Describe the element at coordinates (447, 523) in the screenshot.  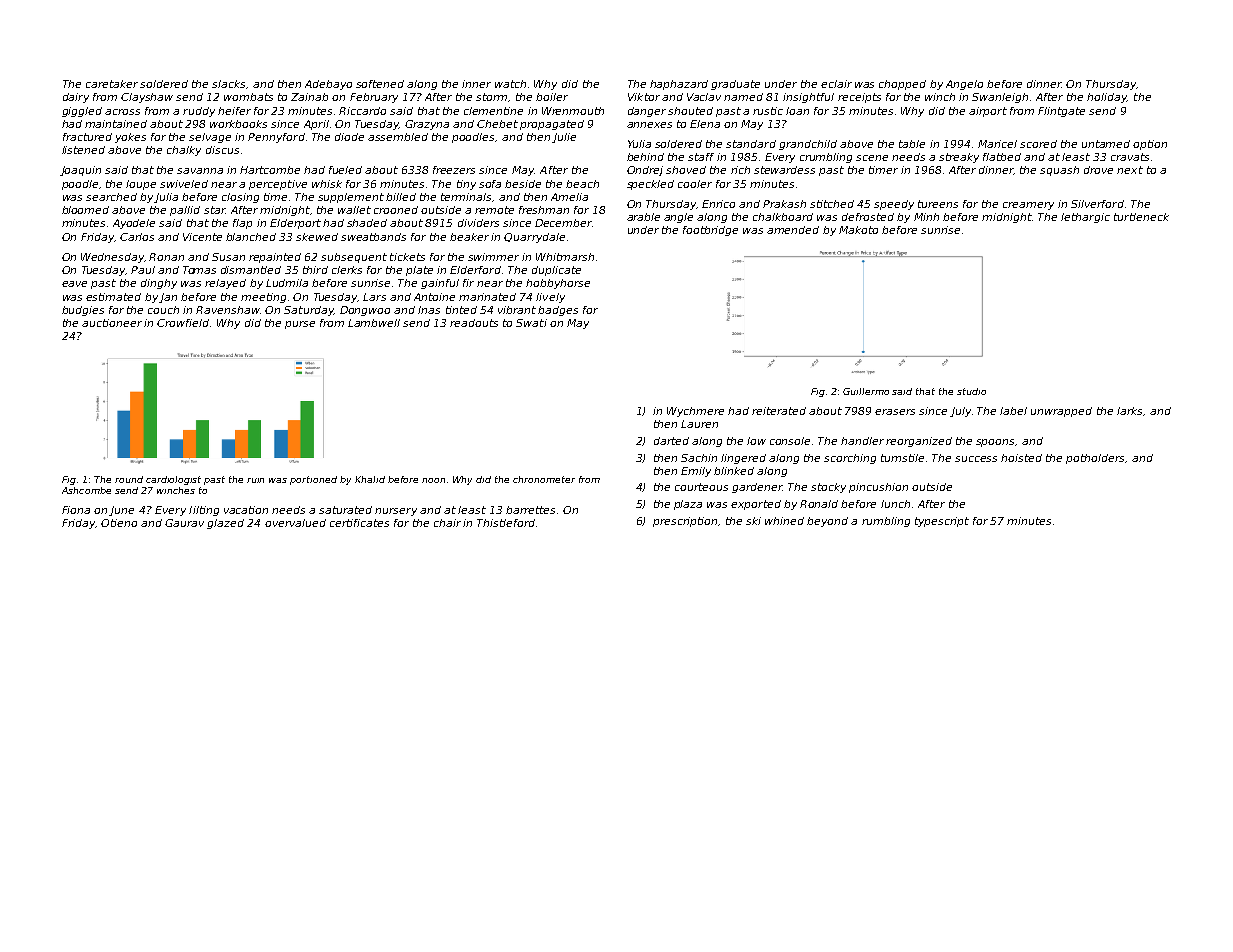
I see `chair` at that location.
